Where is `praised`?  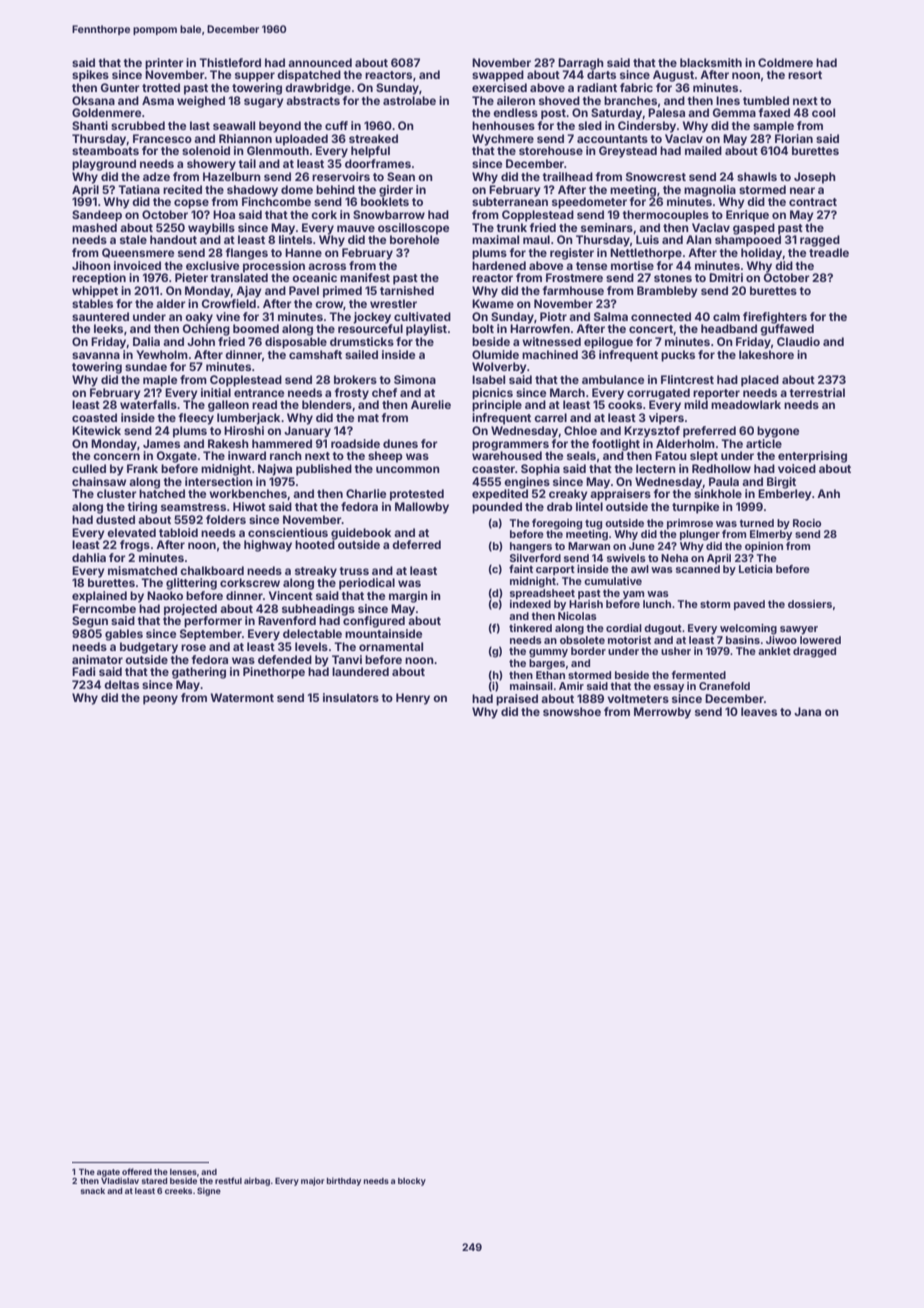
praised is located at coordinates (517, 700).
